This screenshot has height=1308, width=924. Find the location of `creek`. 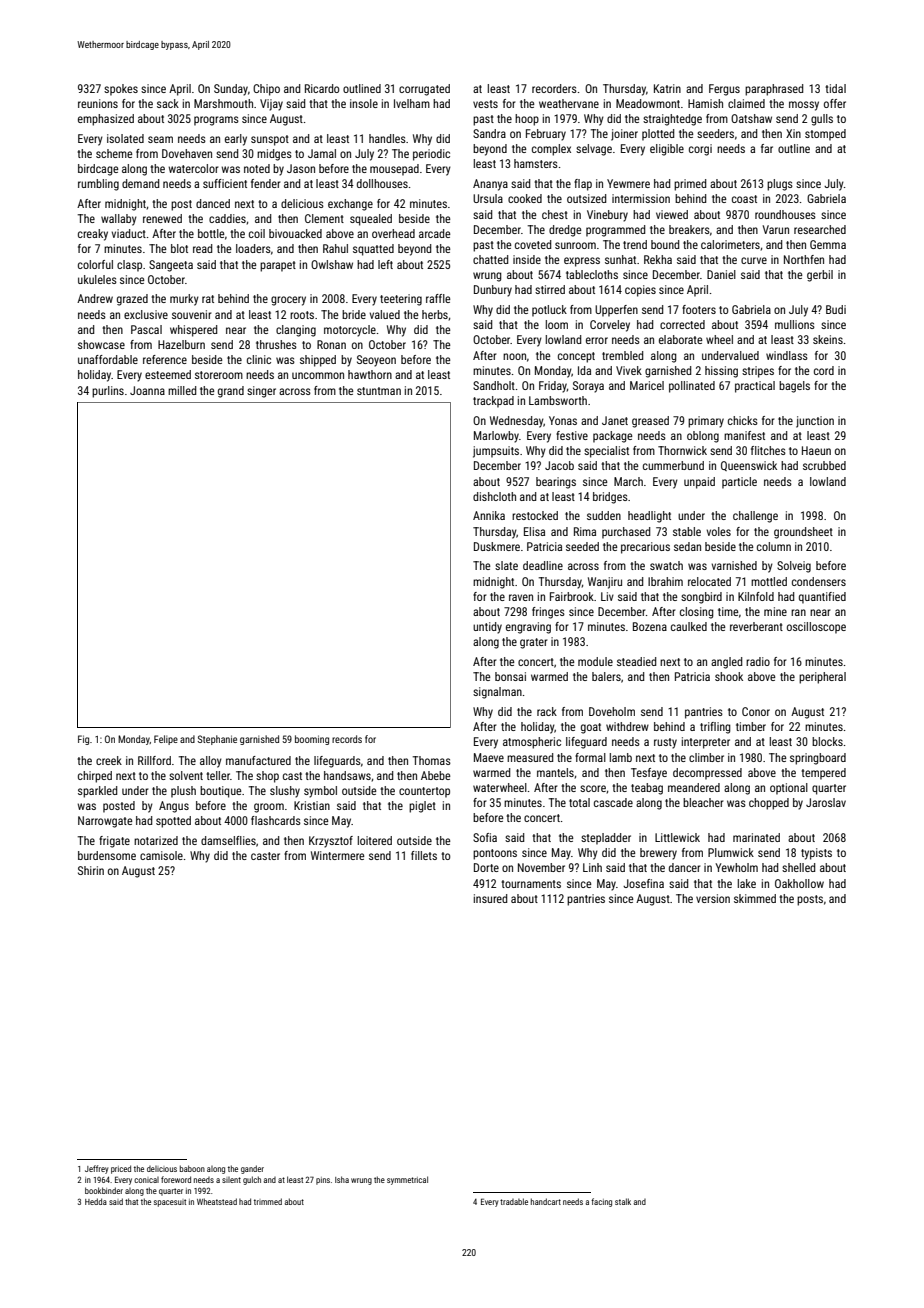

creek is located at coordinates (109, 760).
